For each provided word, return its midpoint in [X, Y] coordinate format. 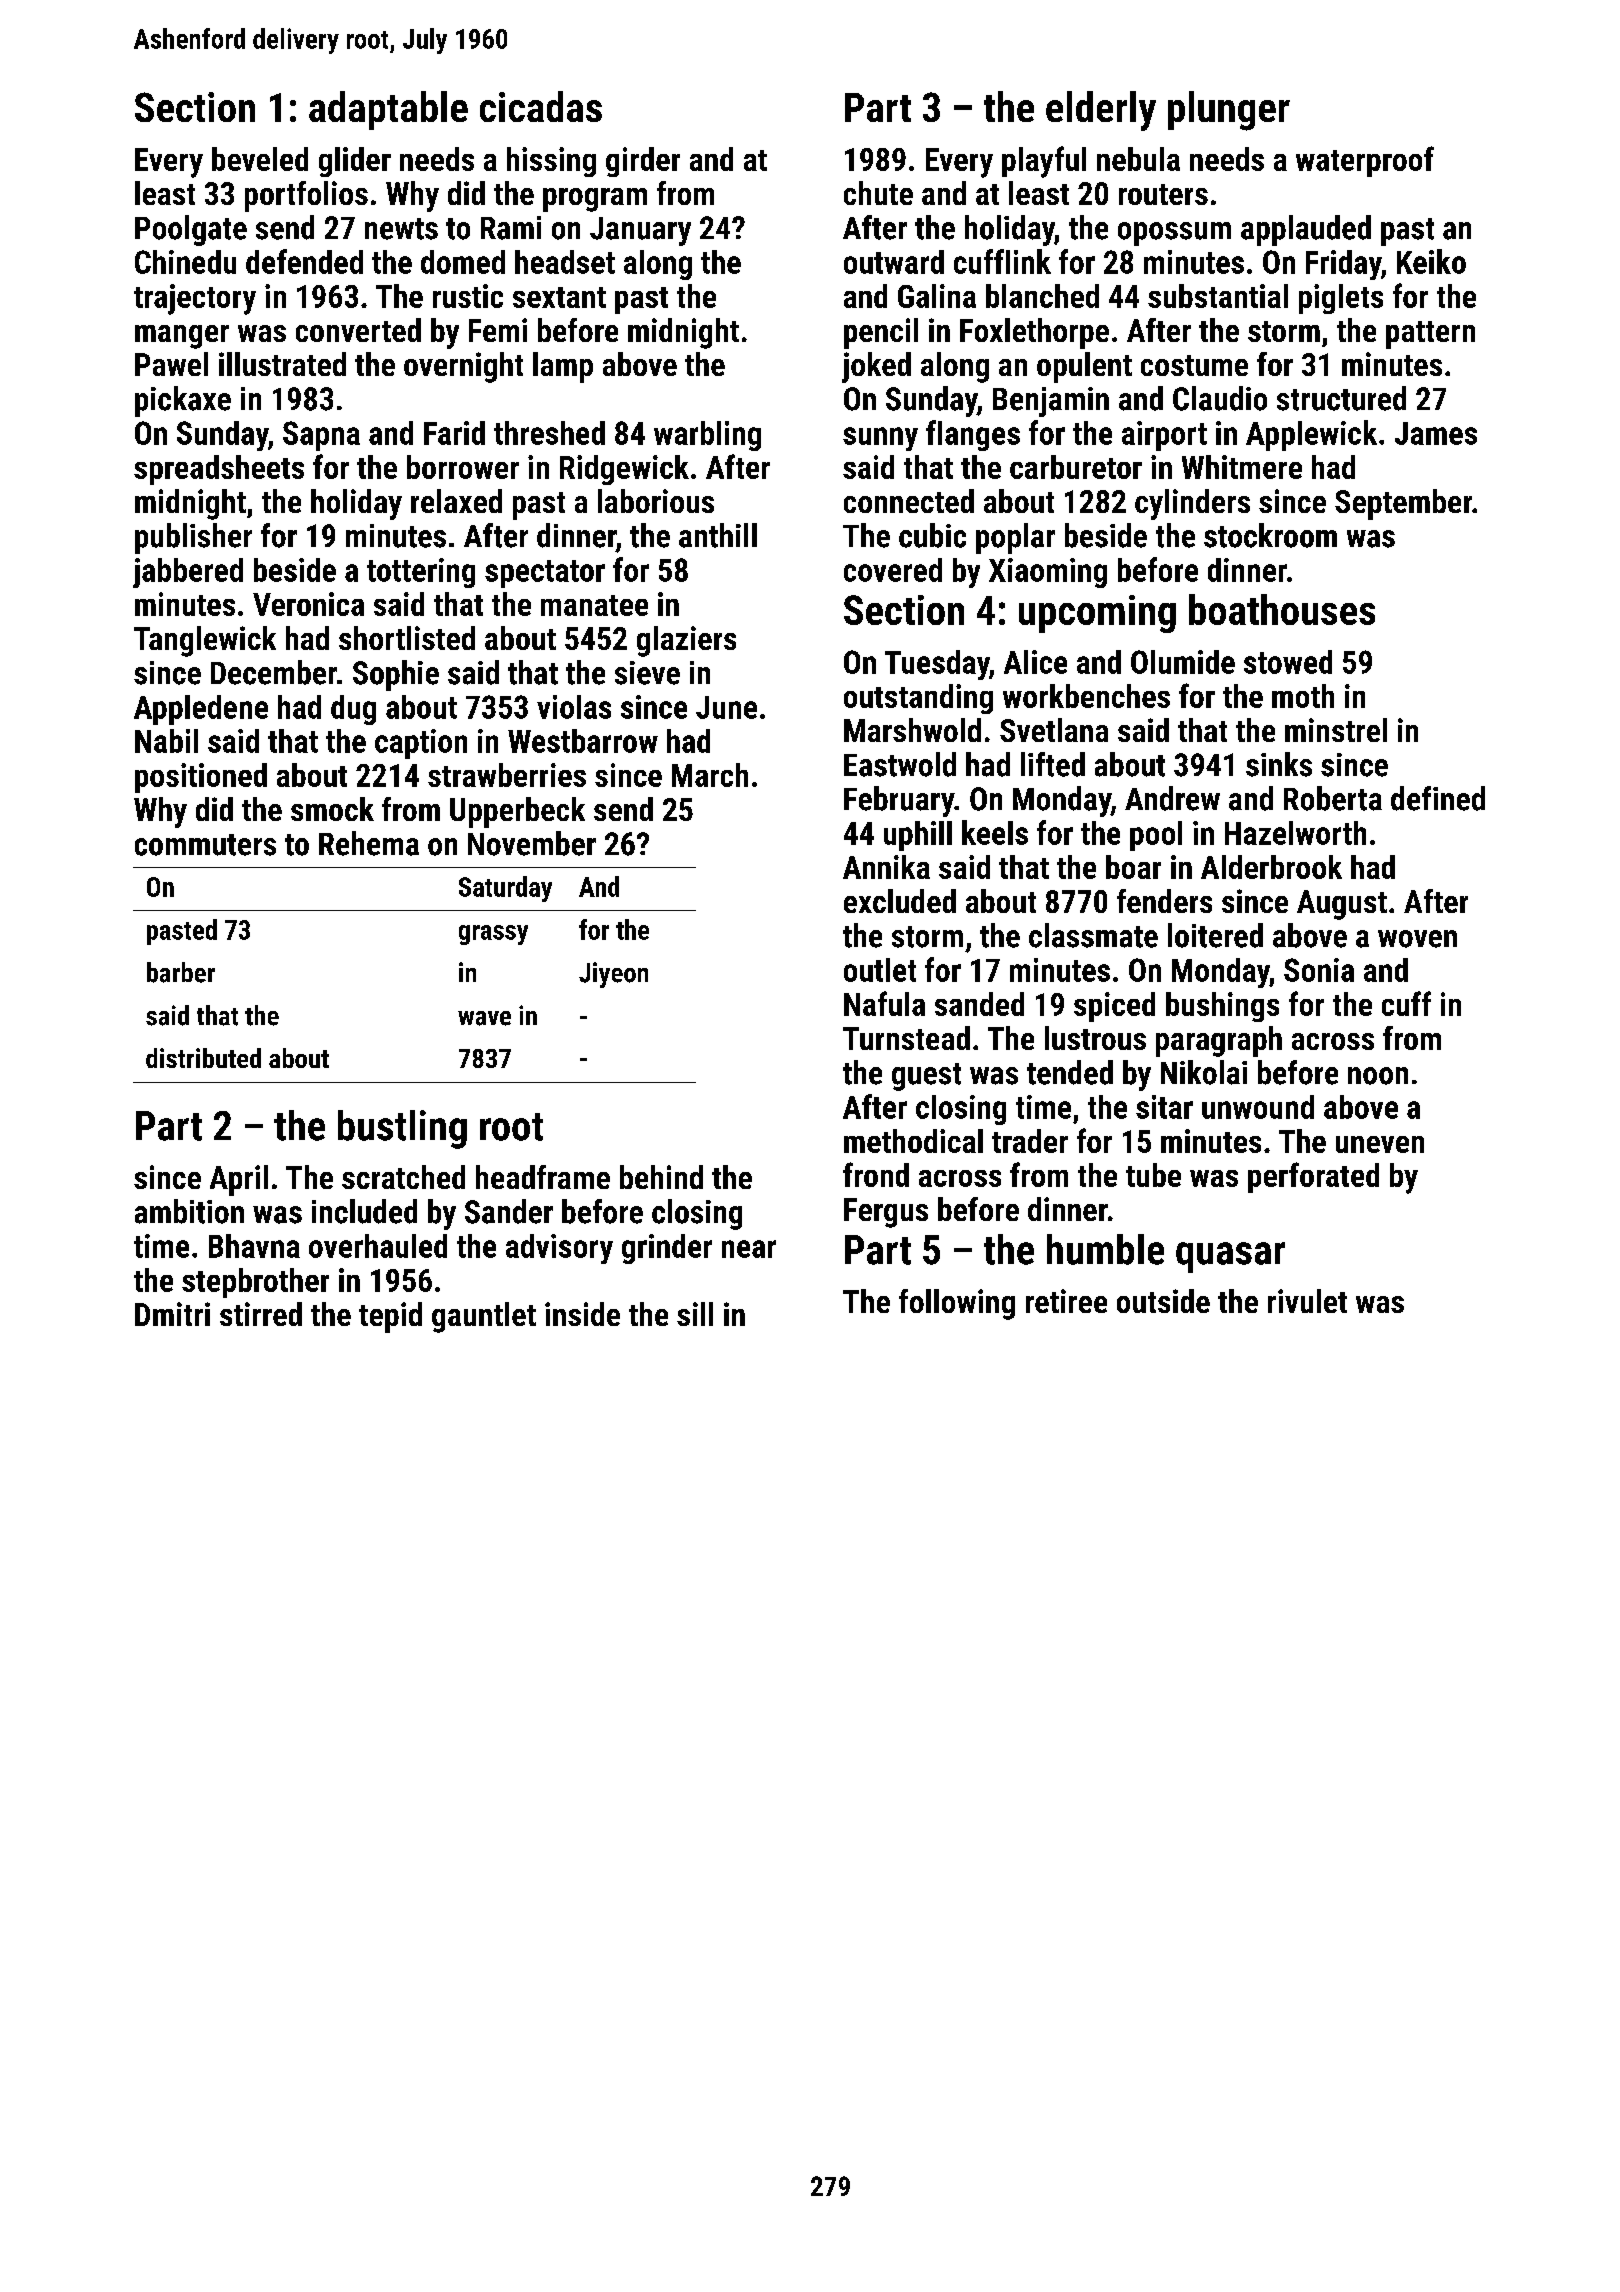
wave [484, 1018]
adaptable [388, 110]
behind [661, 1177]
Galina [937, 296]
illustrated [282, 364]
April [239, 1180]
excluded [900, 901]
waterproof [1365, 161]
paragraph [1219, 1041]
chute [878, 193]
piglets [1341, 299]
